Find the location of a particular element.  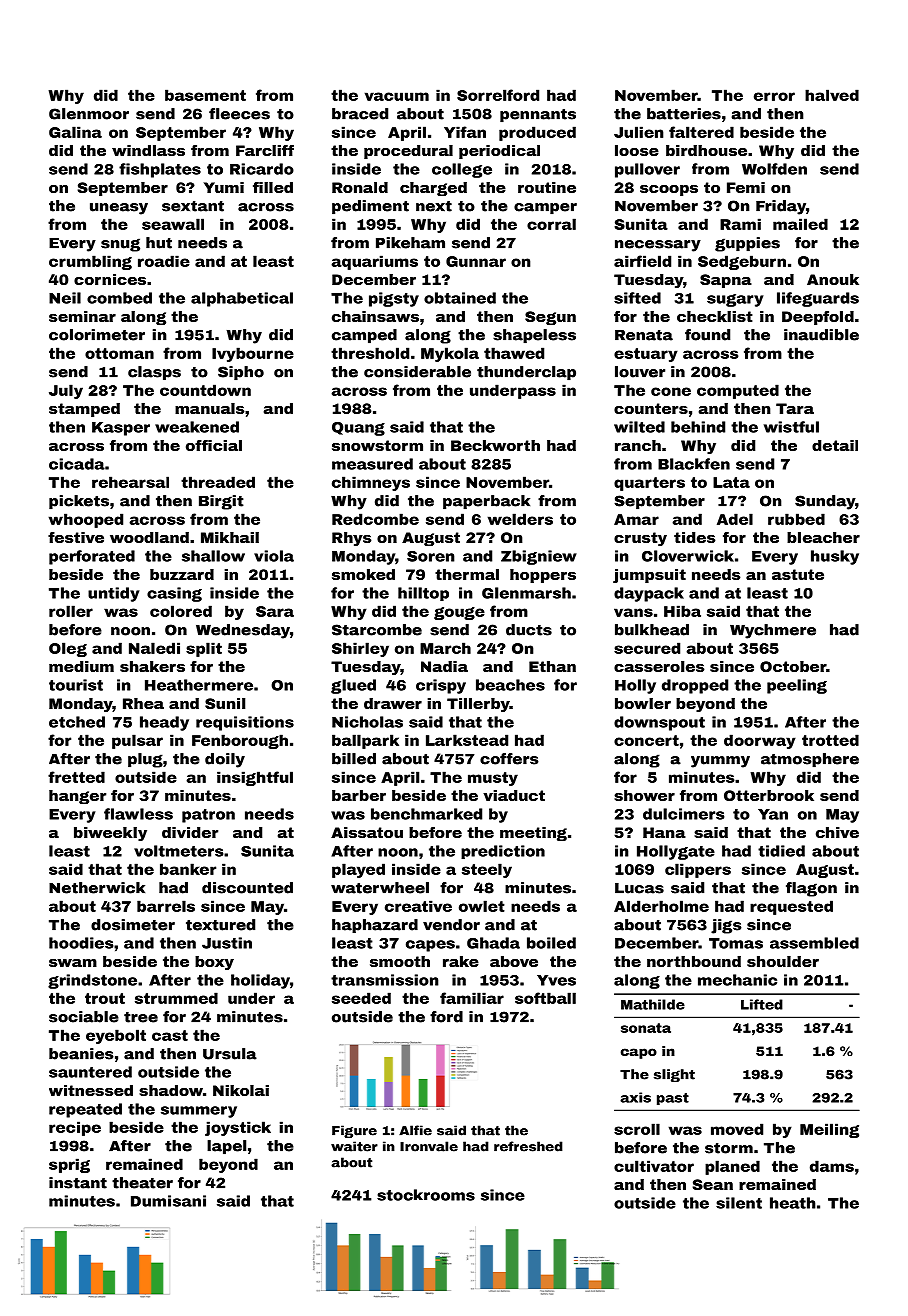

Meiling is located at coordinates (829, 1130).
